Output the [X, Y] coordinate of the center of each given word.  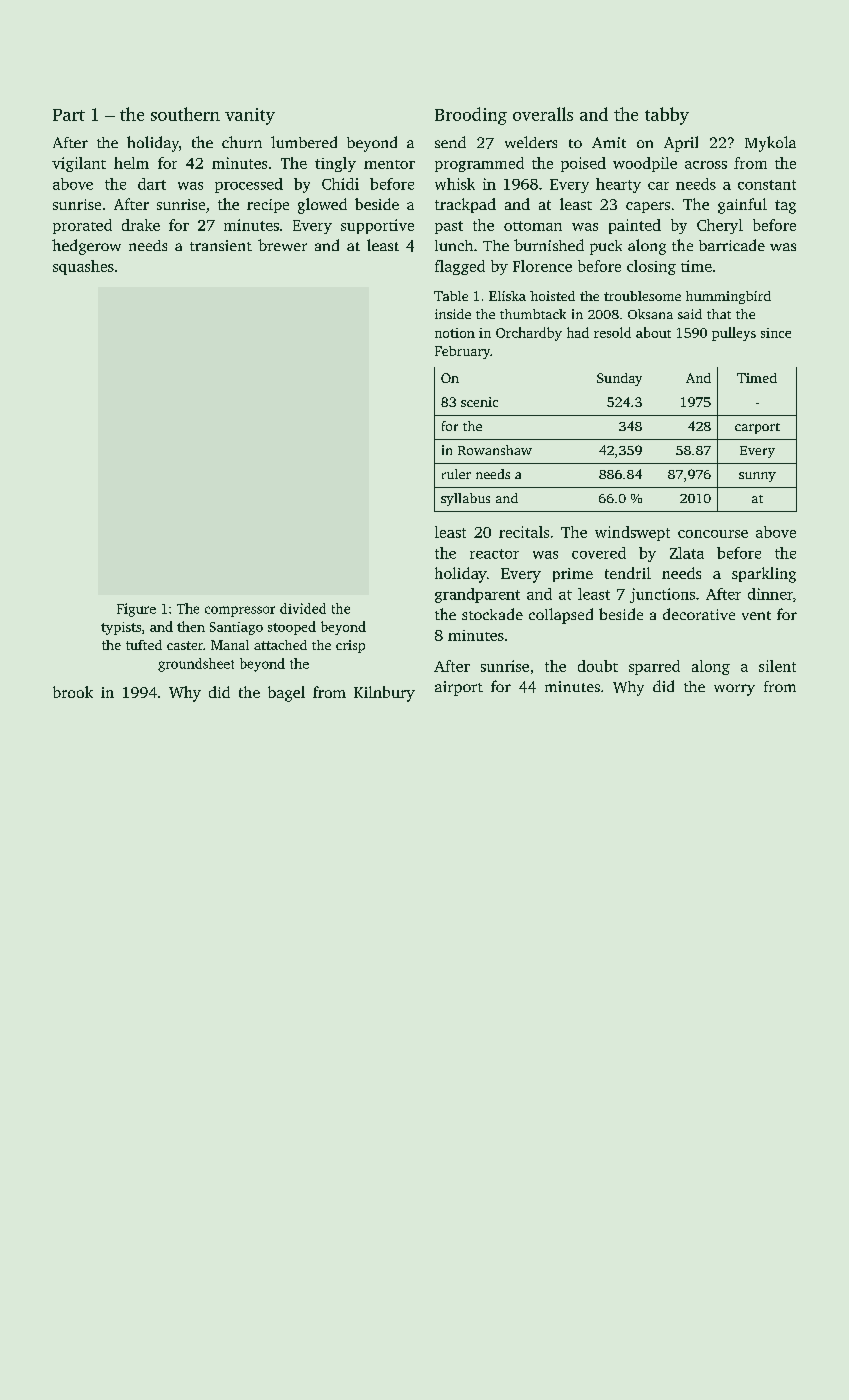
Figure [136, 610]
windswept [632, 533]
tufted [144, 645]
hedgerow [86, 247]
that [719, 314]
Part [69, 115]
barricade [732, 245]
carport [757, 428]
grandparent [477, 595]
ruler [456, 474]
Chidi [340, 184]
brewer [282, 245]
